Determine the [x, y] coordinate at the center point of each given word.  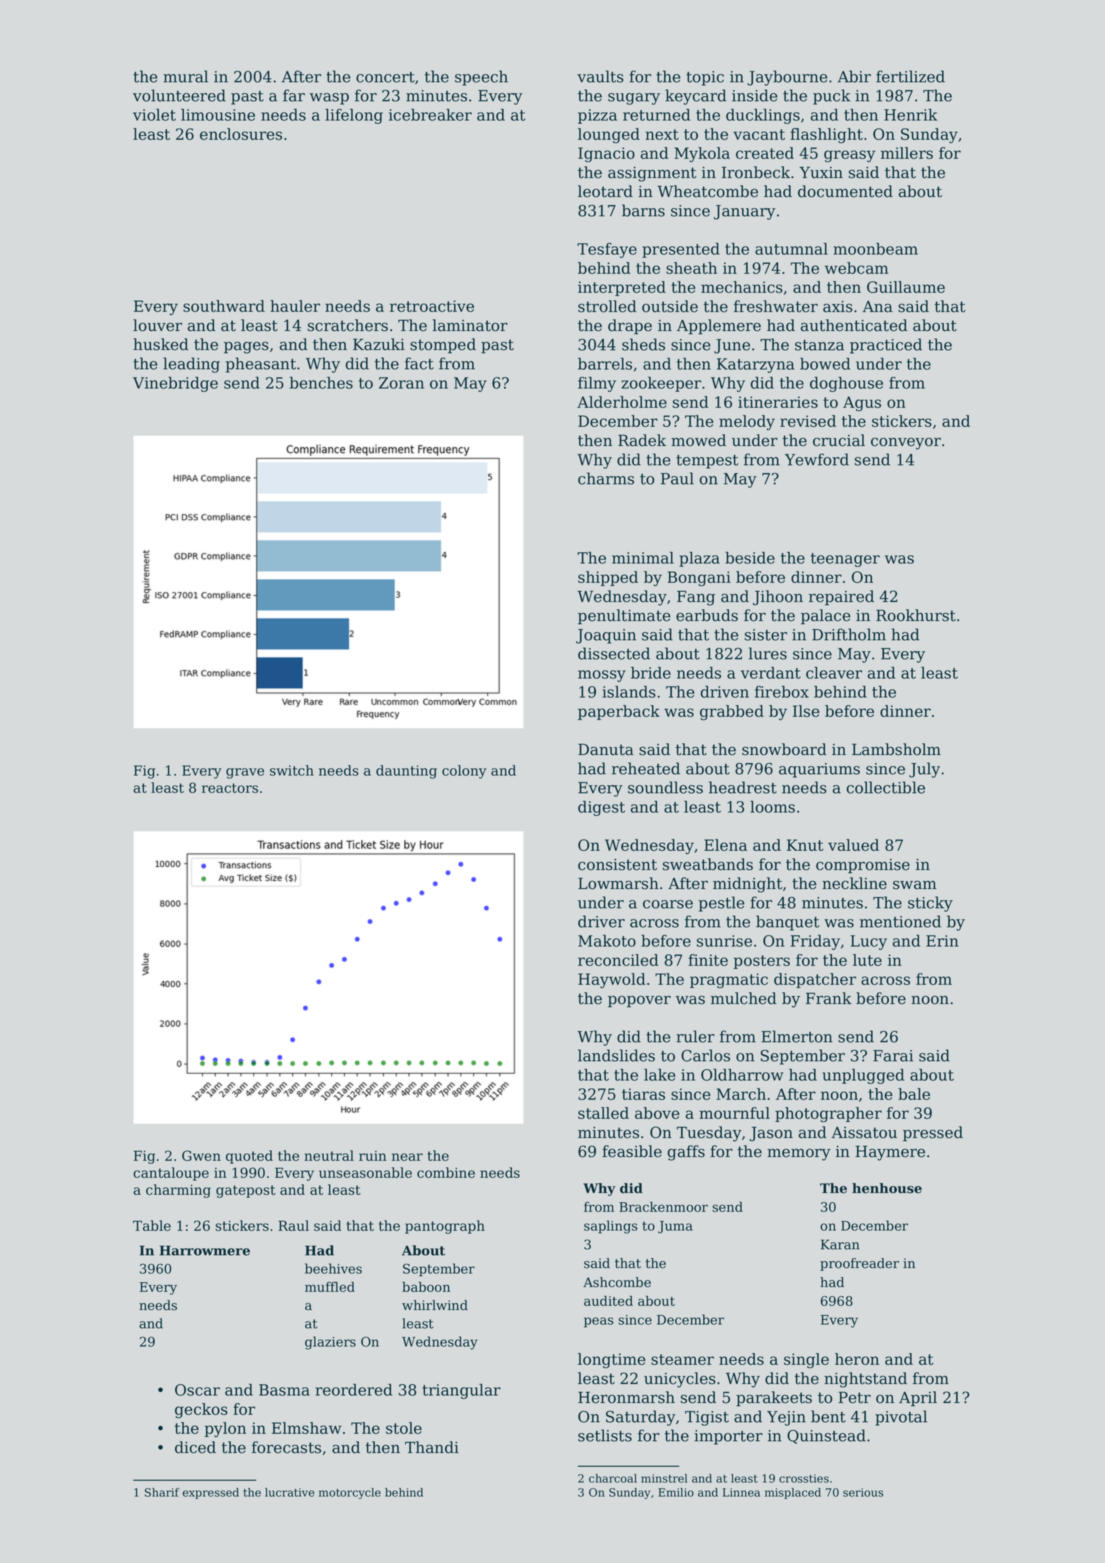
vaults [600, 76]
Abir [854, 76]
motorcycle [350, 1493]
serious [863, 1492]
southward [224, 306]
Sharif [162, 1492]
